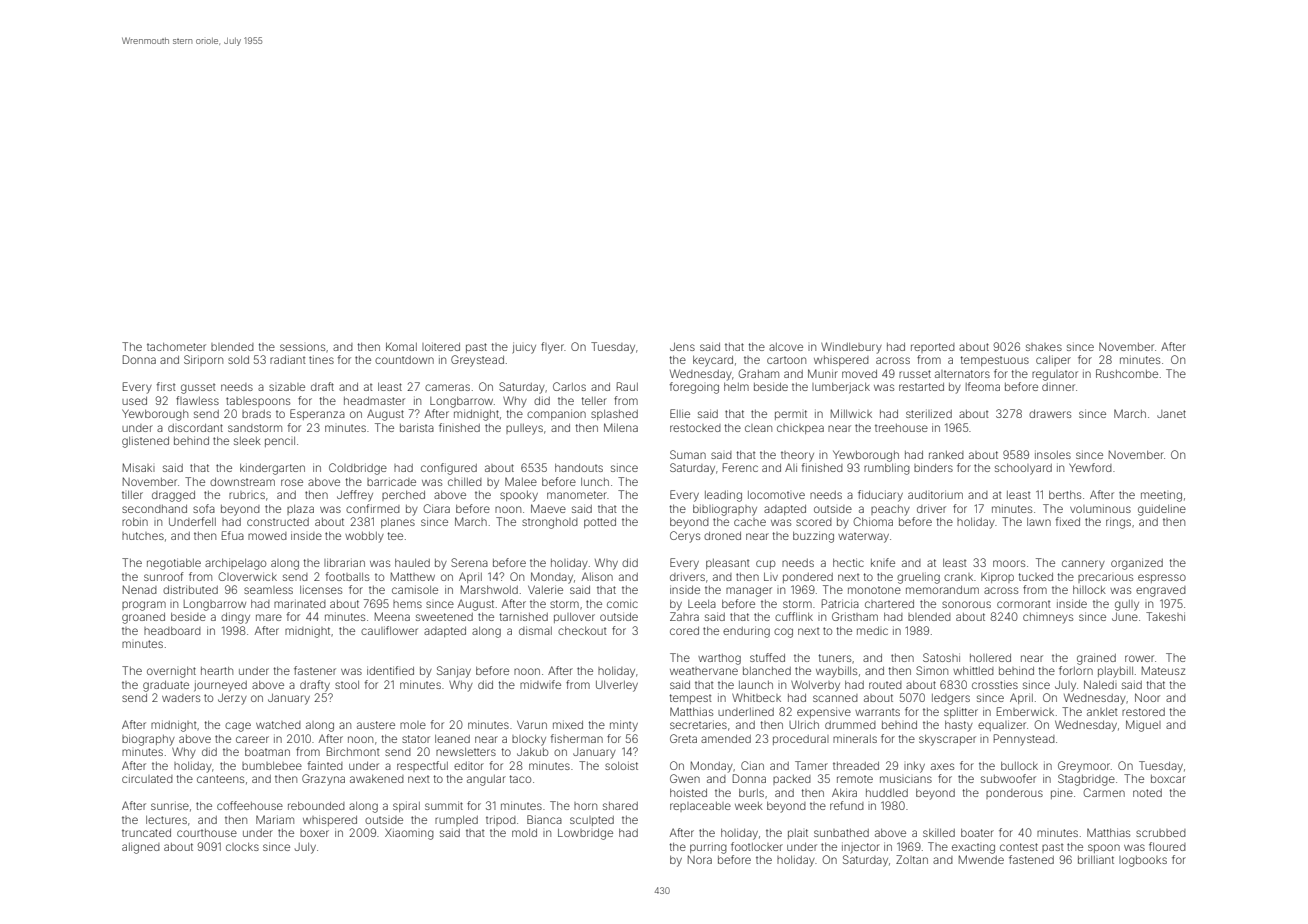  What do you see at coordinates (1039, 522) in the screenshot?
I see `lawn` at bounding box center [1039, 522].
